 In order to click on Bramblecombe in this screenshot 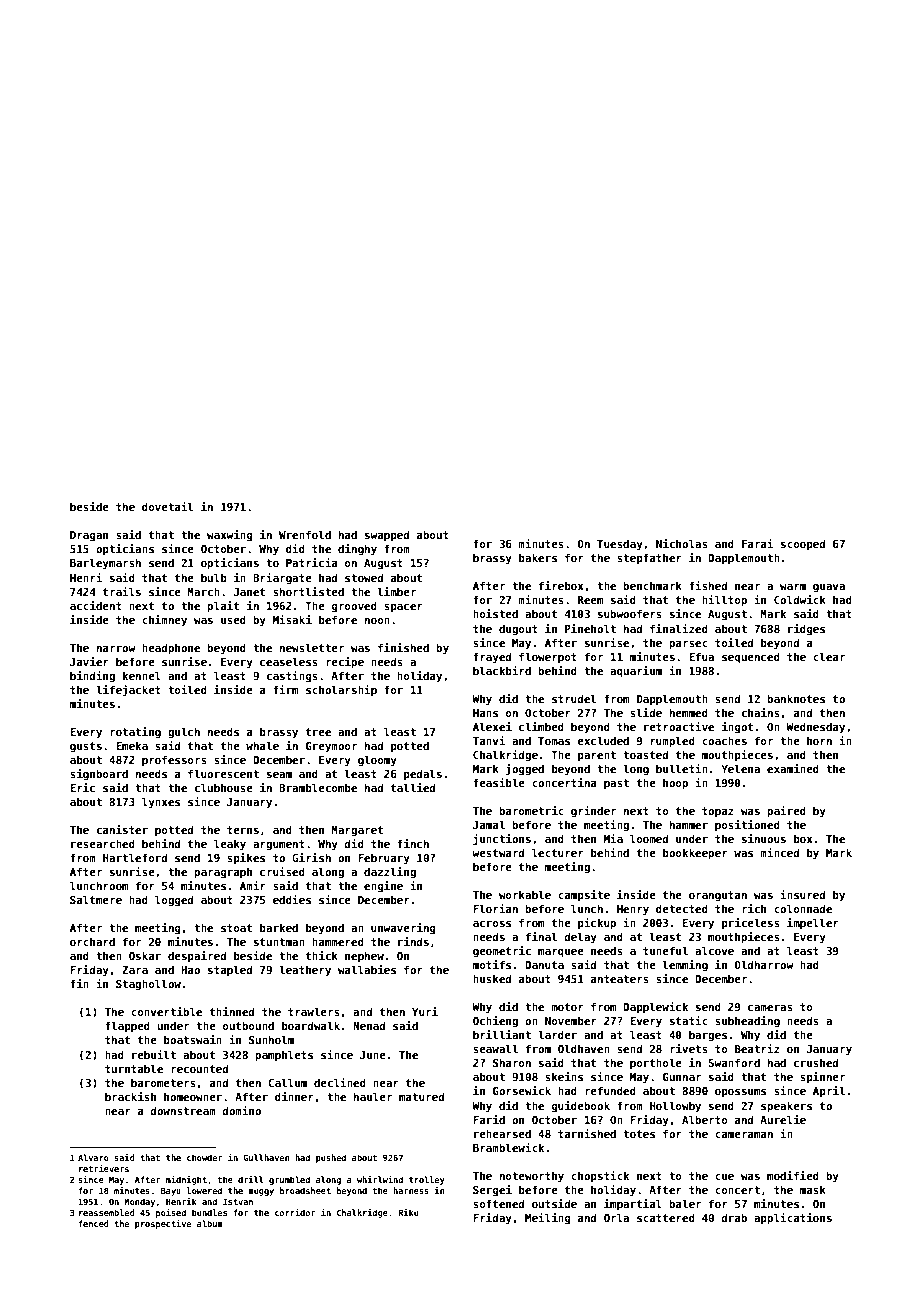, I will do `click(318, 787)`.
